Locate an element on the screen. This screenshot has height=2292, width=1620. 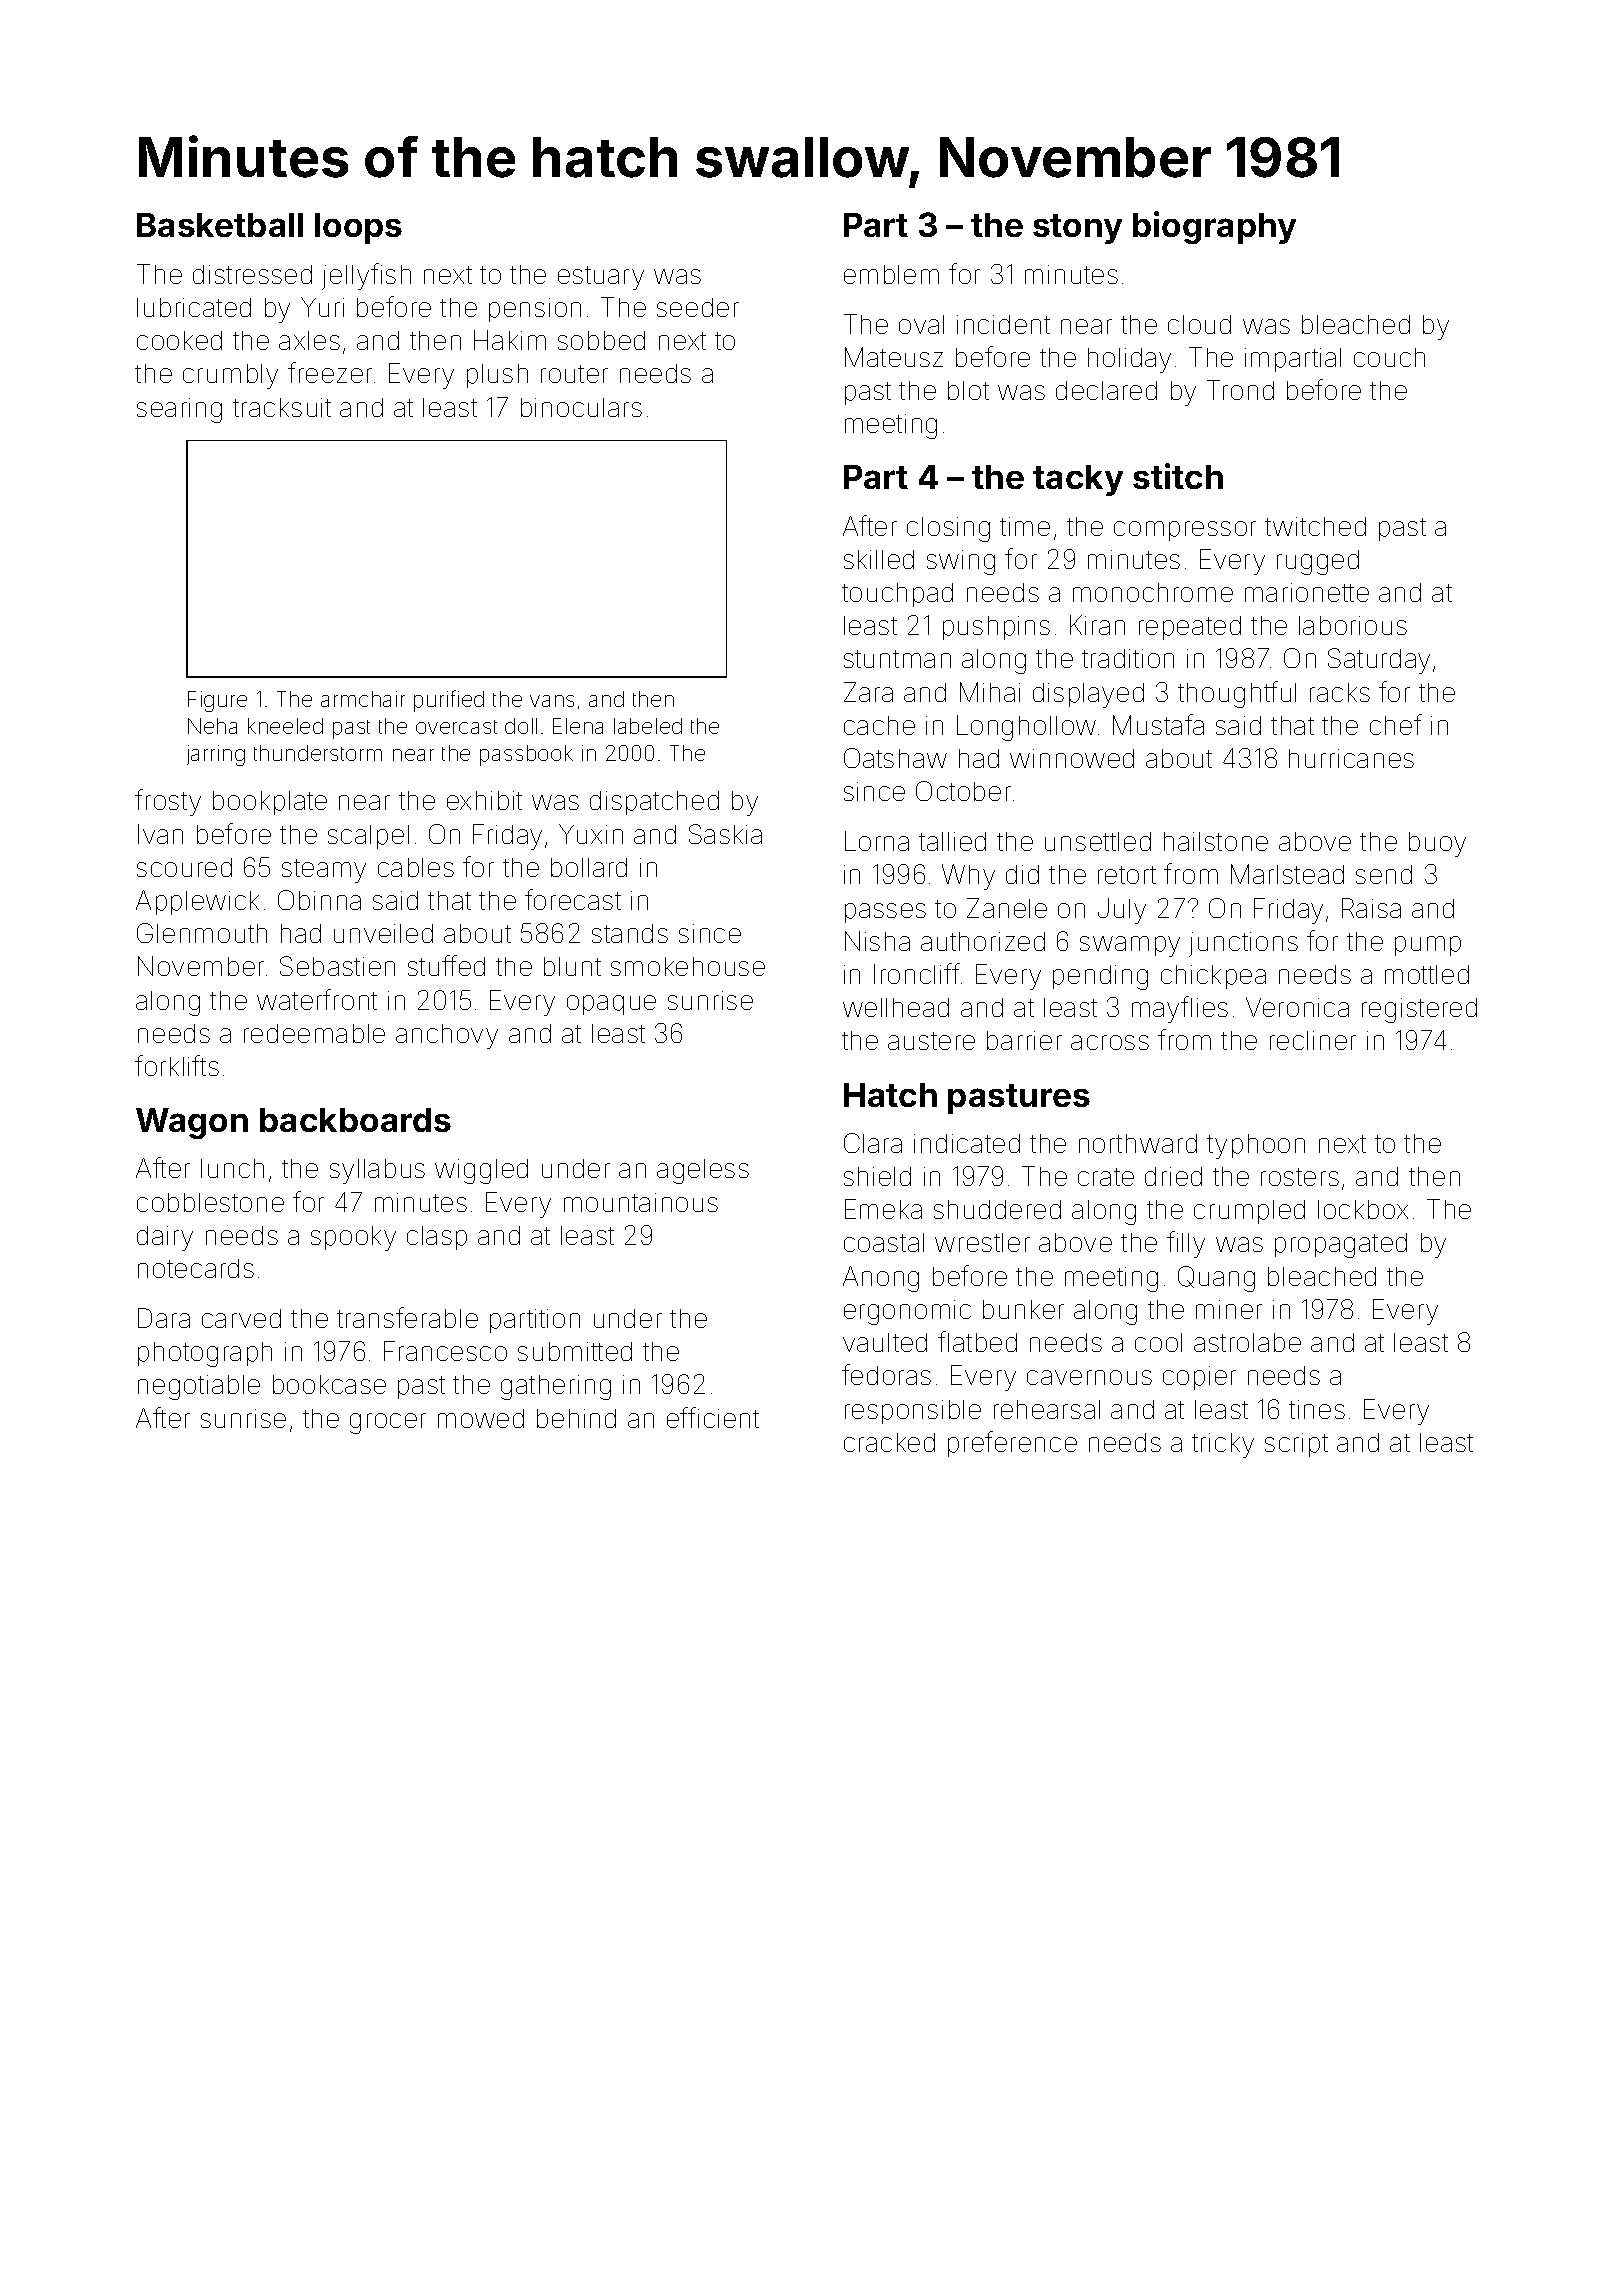
searing is located at coordinates (179, 410).
